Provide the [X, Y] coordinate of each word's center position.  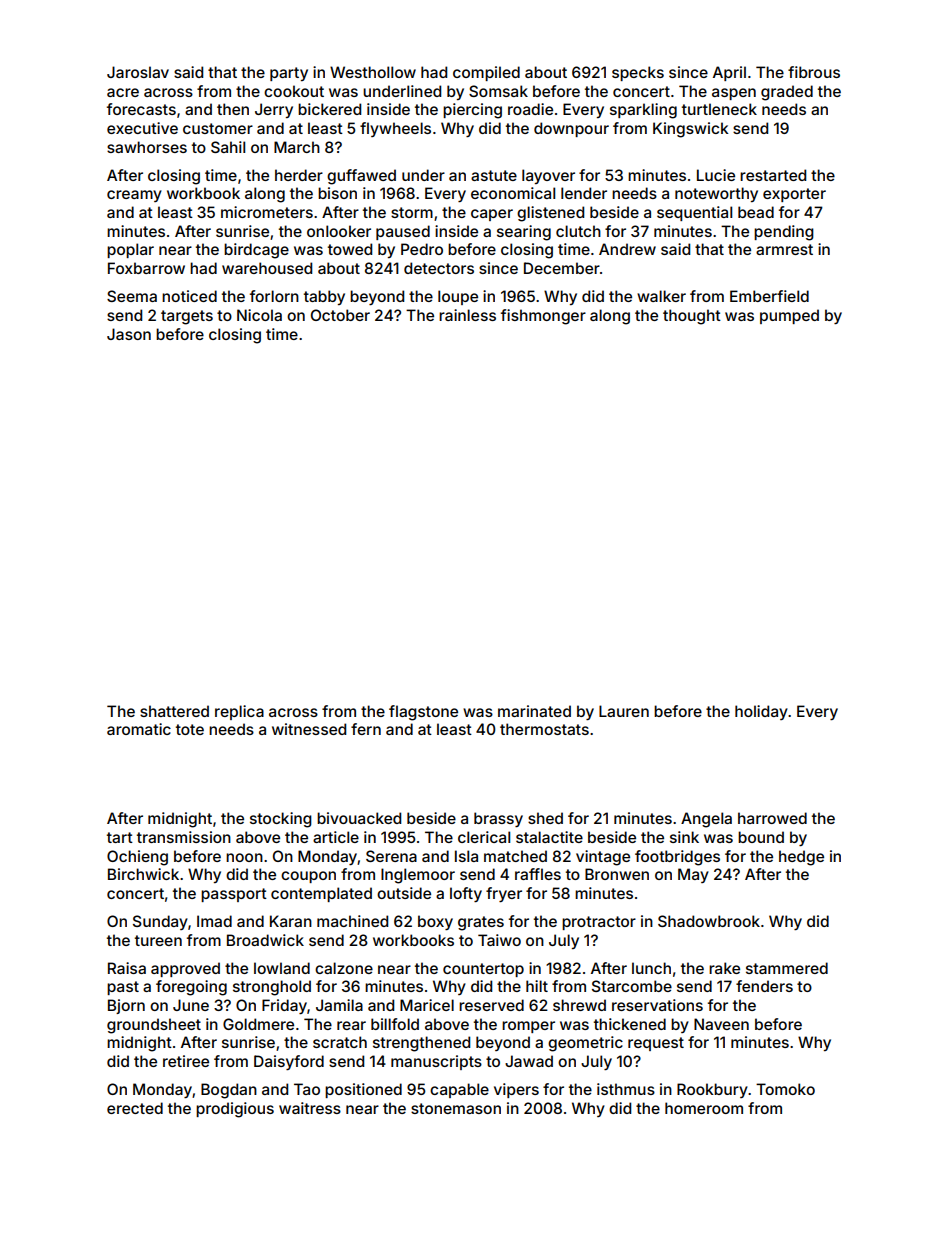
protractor [599, 923]
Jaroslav [138, 72]
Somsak [498, 91]
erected [135, 1108]
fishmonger [543, 317]
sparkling [643, 111]
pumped [789, 316]
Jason [129, 334]
